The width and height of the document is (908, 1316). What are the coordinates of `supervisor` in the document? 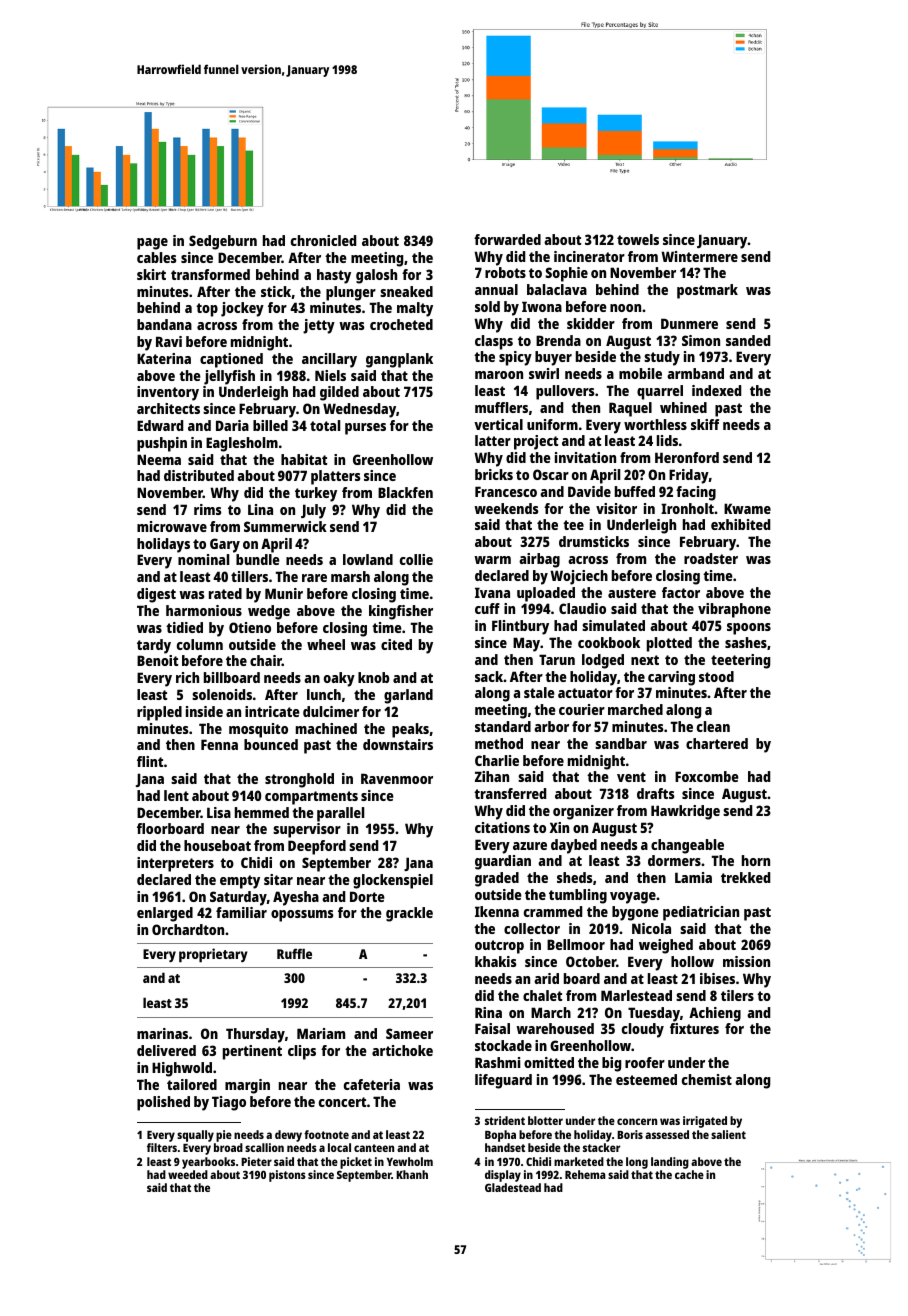 It's located at (307, 830).
